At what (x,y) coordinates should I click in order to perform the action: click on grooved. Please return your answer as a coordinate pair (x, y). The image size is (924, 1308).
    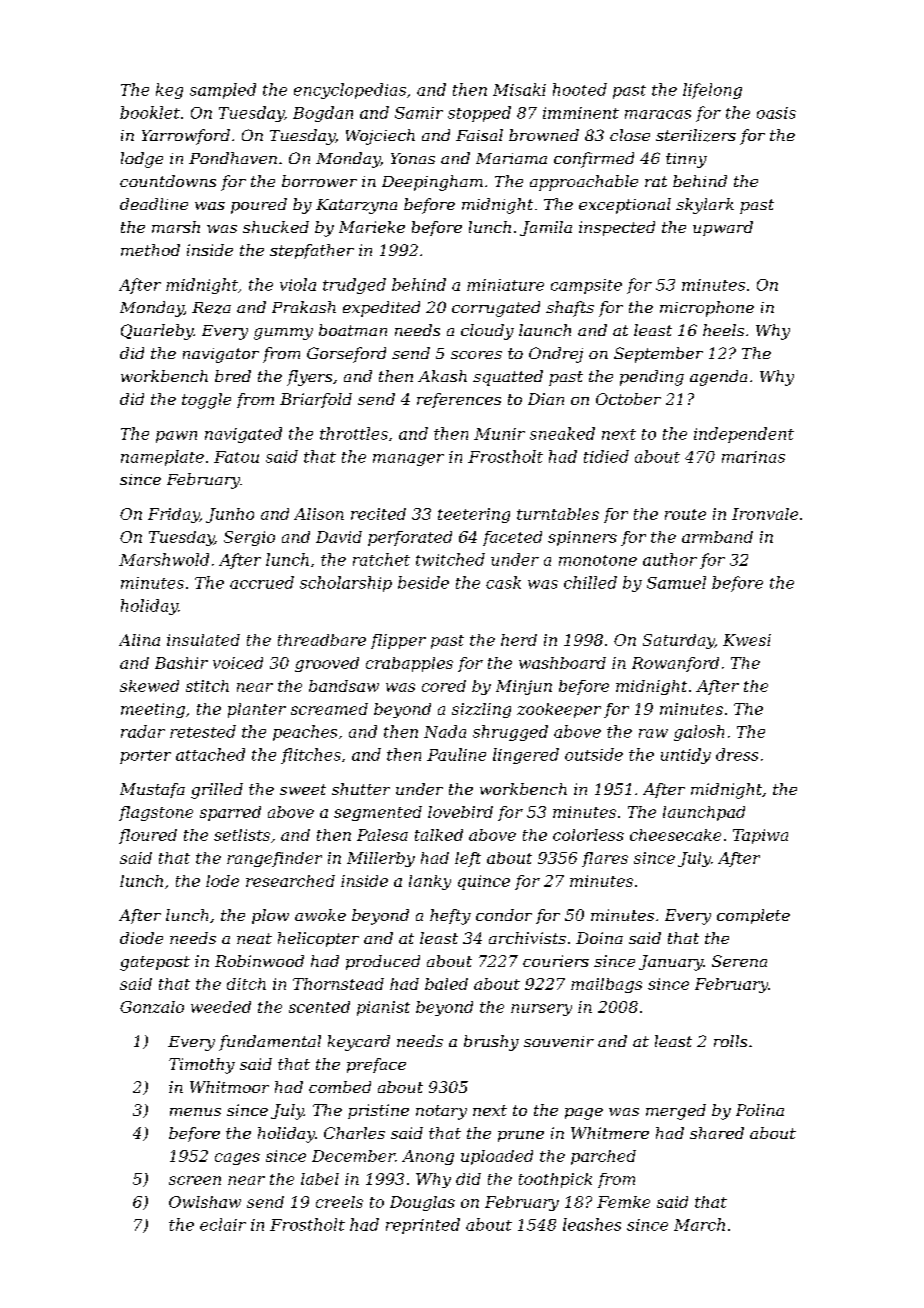
    Looking at the image, I should click on (327, 664).
